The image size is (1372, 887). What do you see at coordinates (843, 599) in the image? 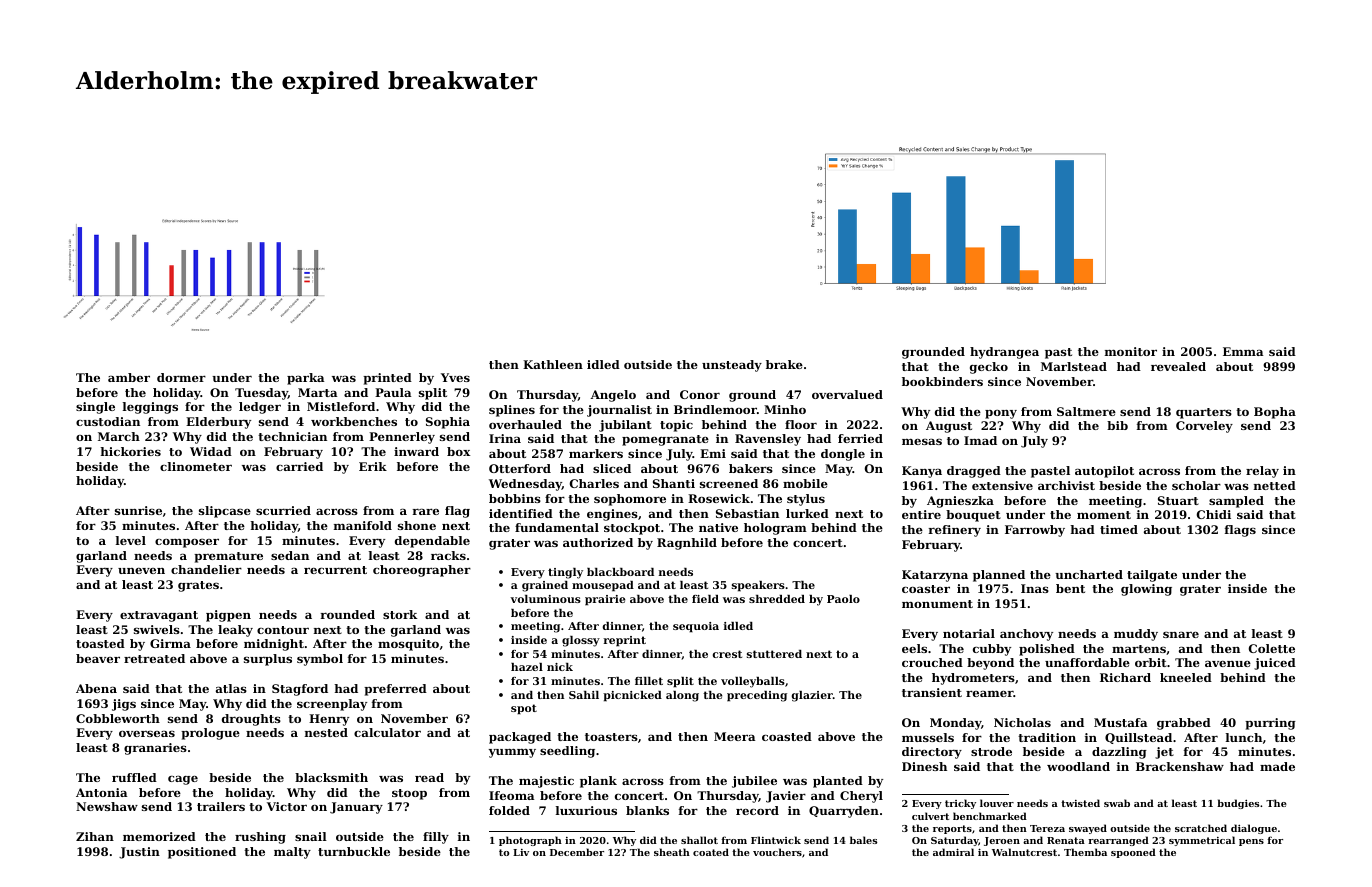
I see `Paolo` at bounding box center [843, 599].
